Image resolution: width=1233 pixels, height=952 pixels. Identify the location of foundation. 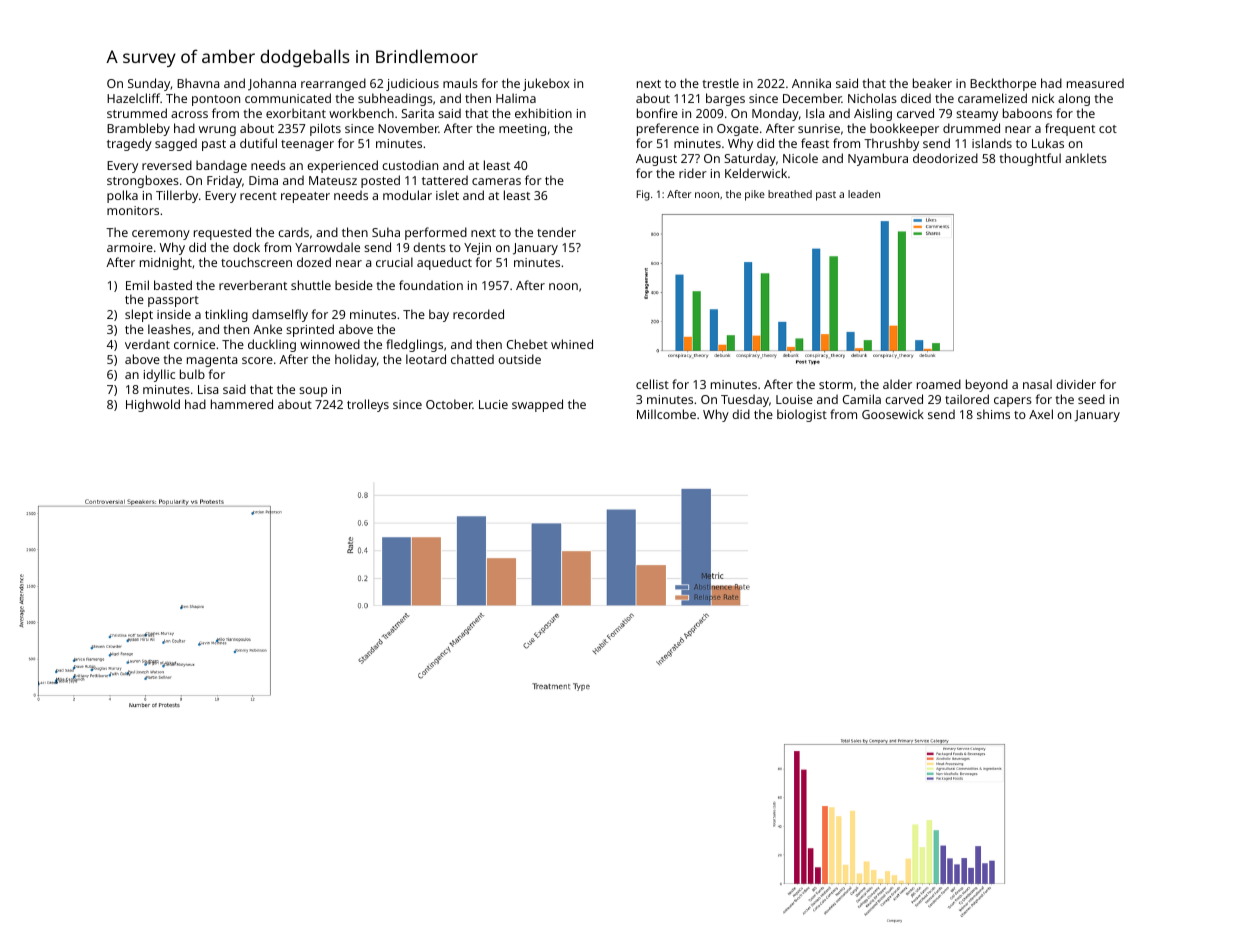
(431, 285).
